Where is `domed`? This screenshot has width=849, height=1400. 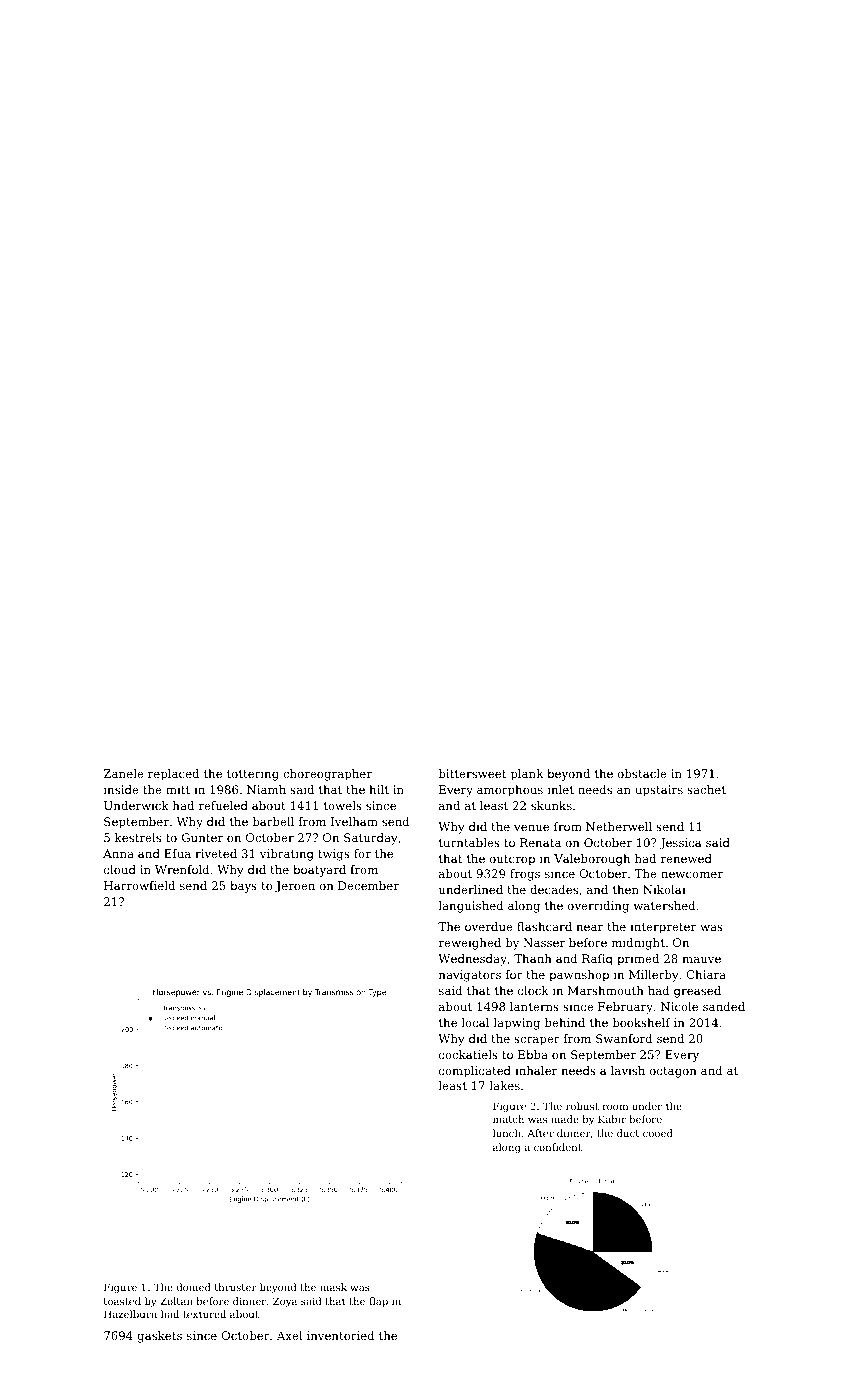
domed is located at coordinates (194, 1287).
